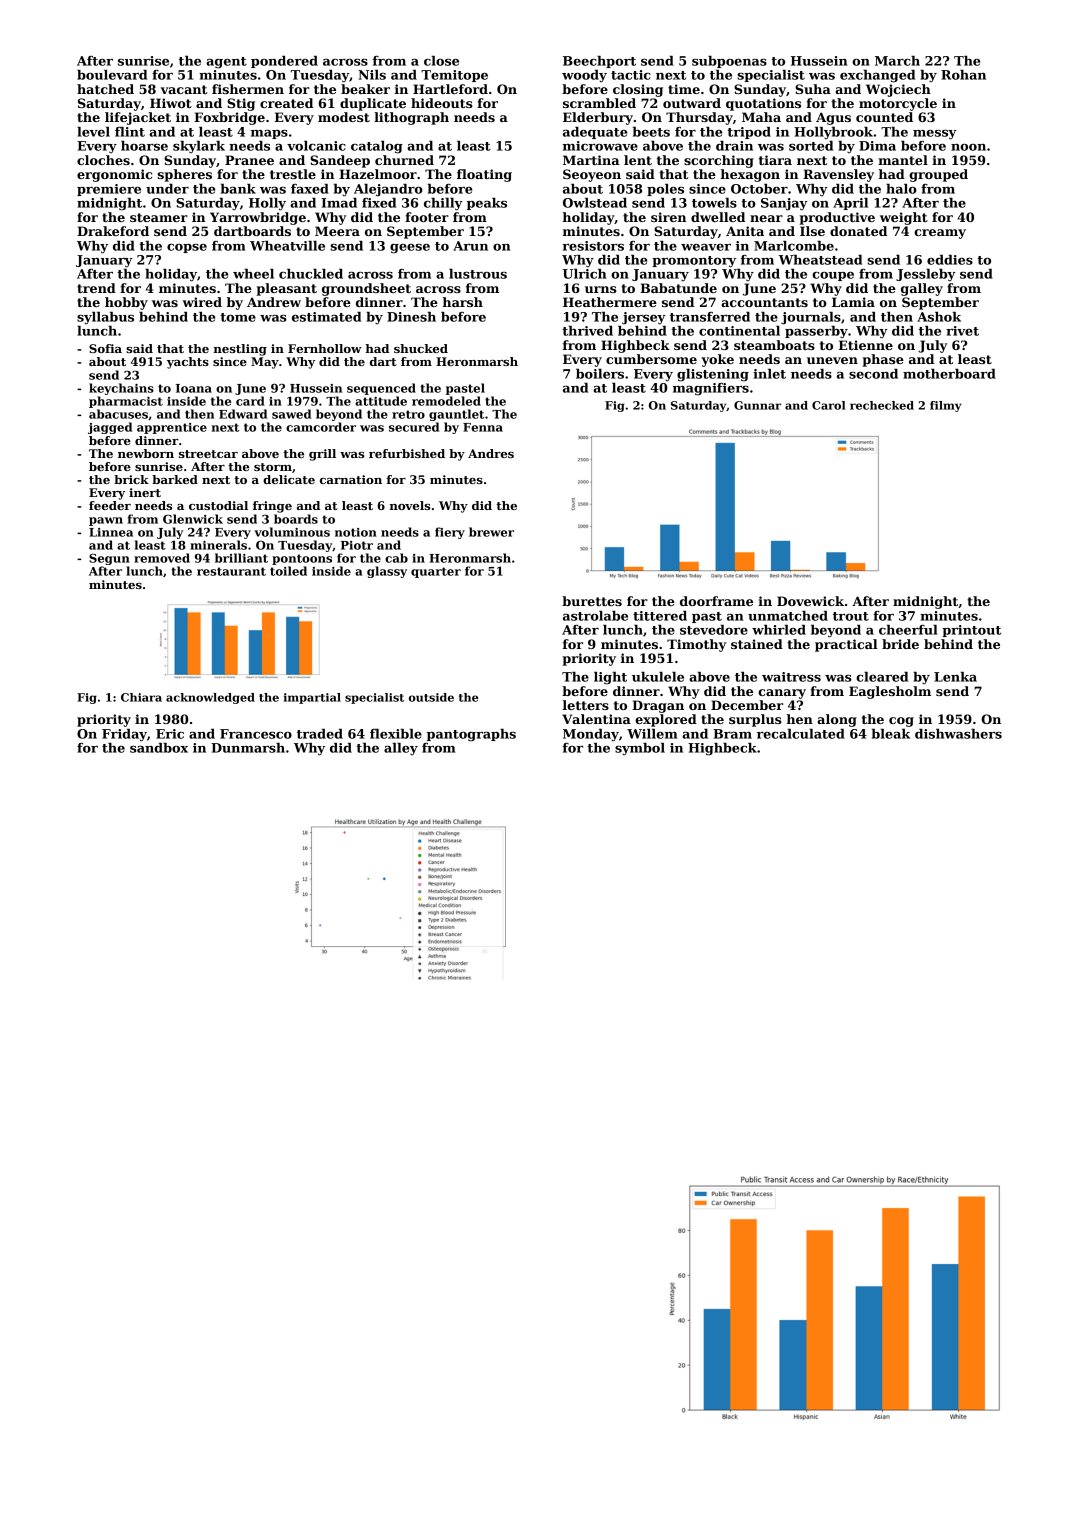  Describe the element at coordinates (882, 677) in the page. I see `cleared` at that location.
